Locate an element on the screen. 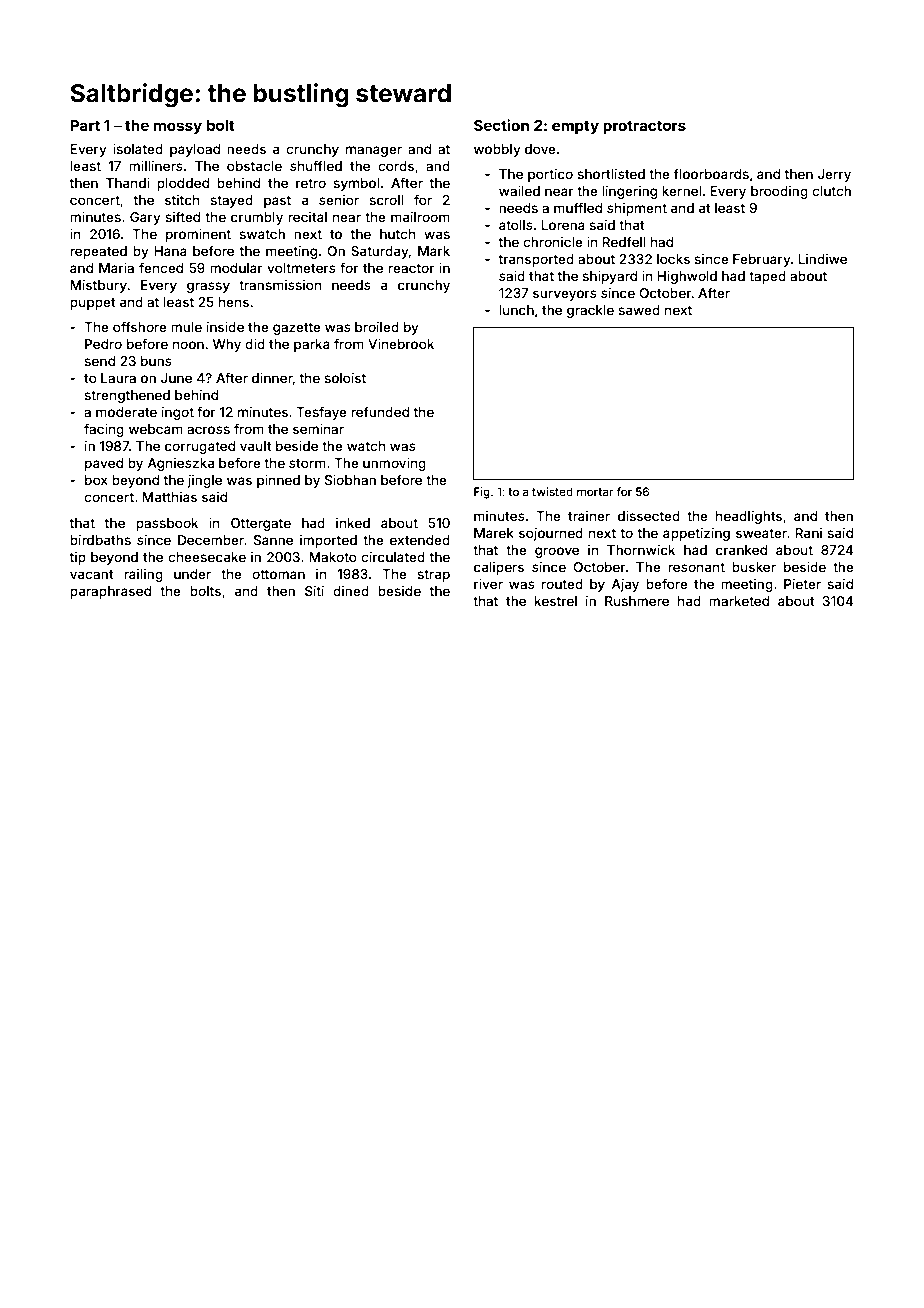 Image resolution: width=924 pixels, height=1308 pixels. grackle is located at coordinates (590, 311).
